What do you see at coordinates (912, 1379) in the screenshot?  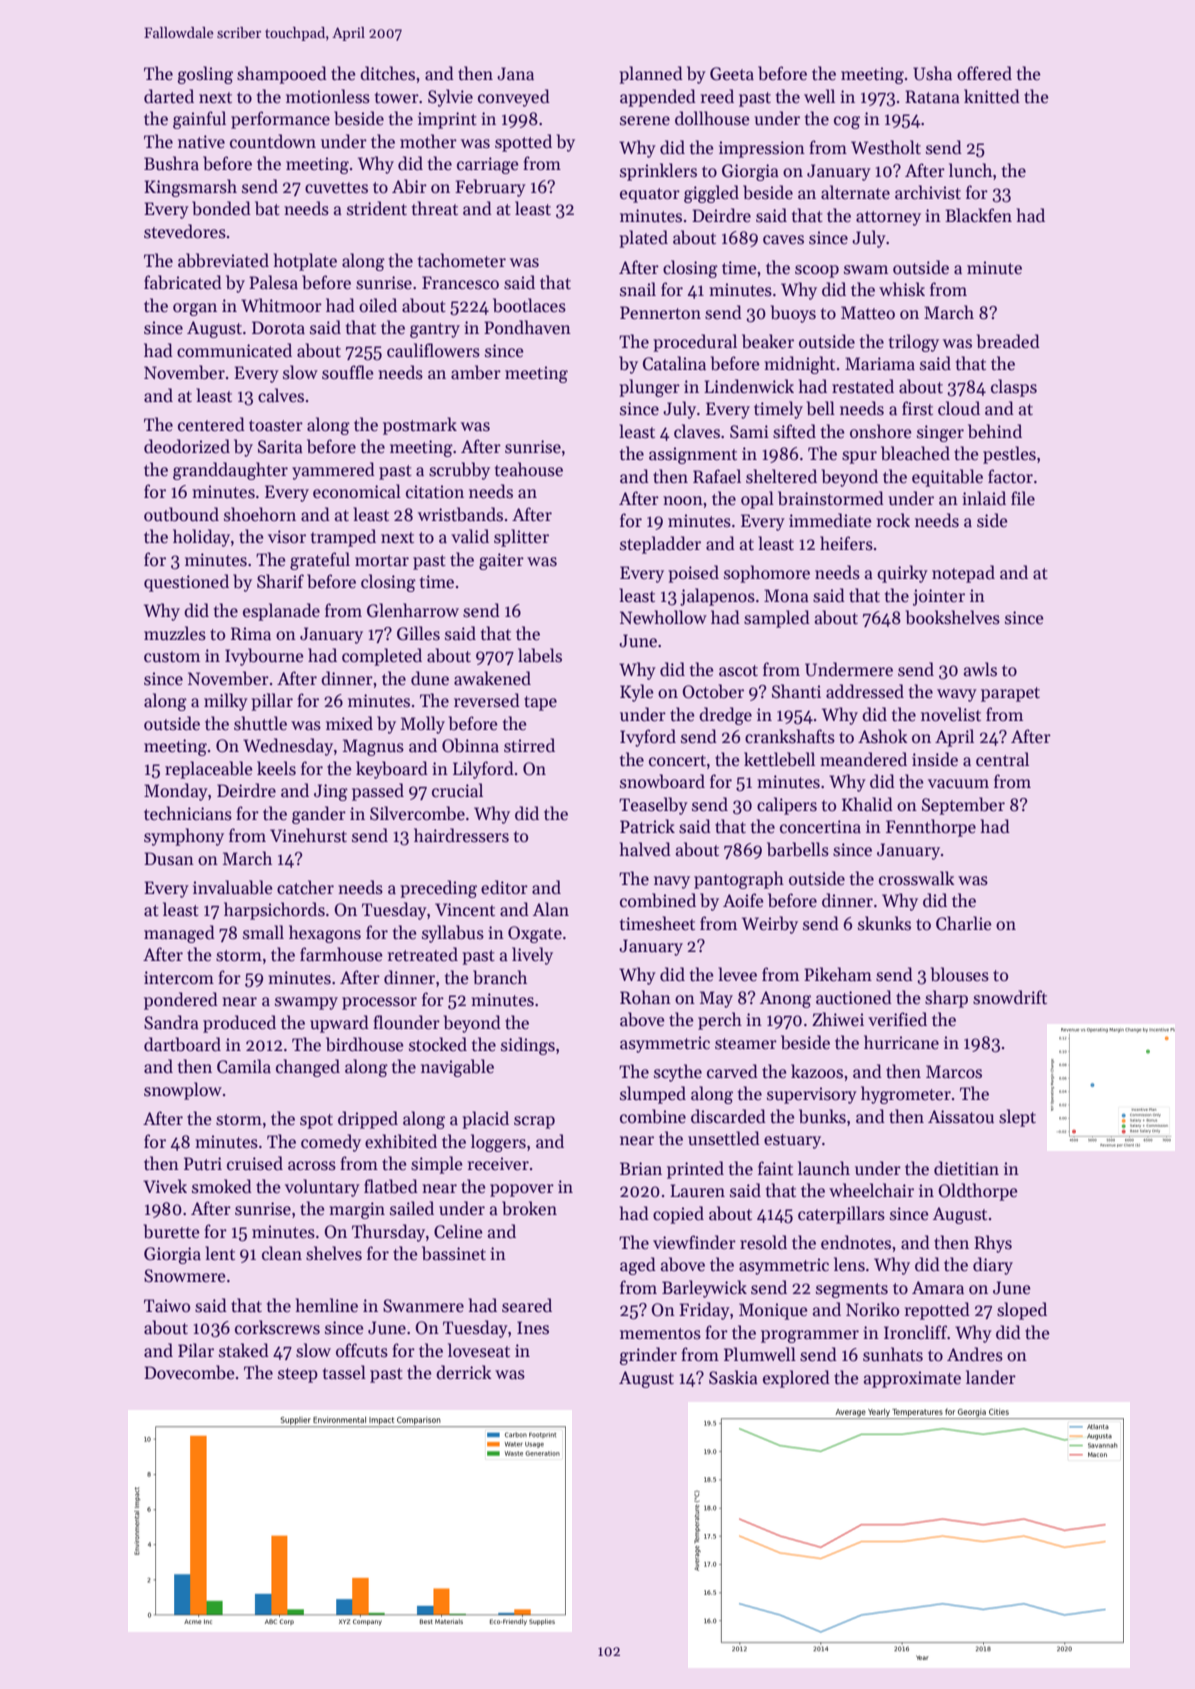 I see `approximate` at bounding box center [912, 1379].
